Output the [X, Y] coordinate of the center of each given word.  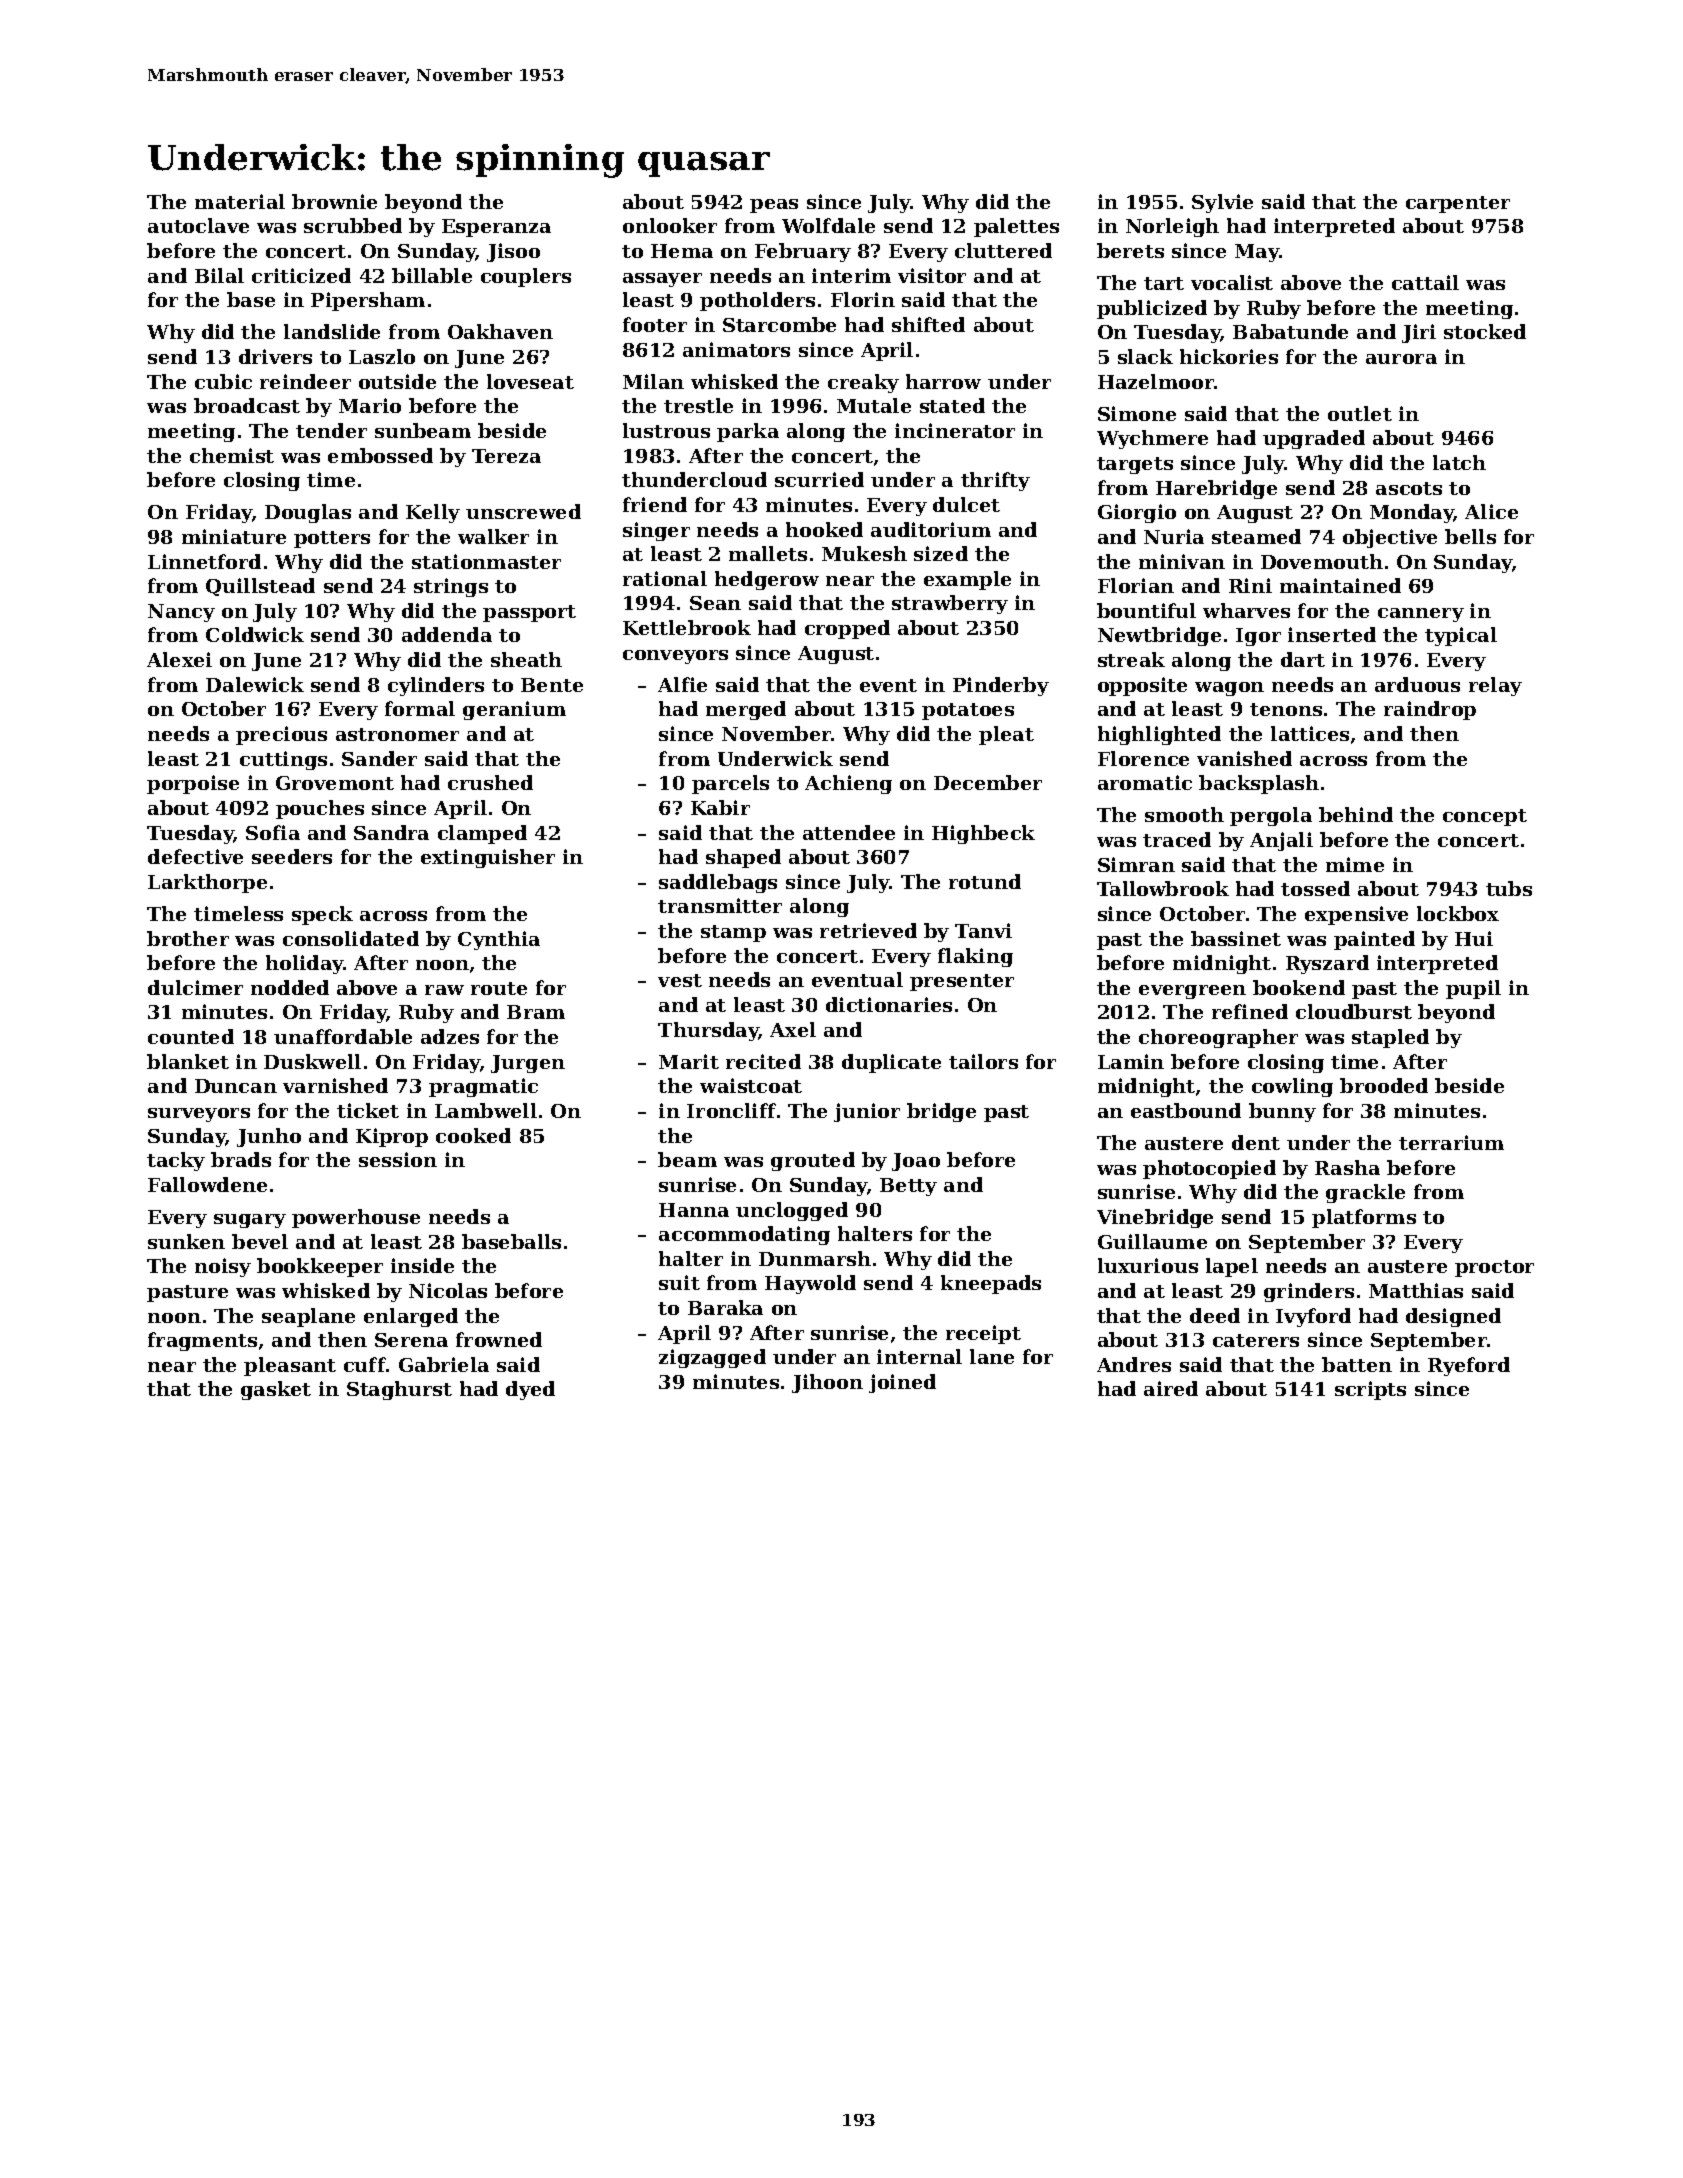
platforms [1364, 1218]
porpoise [193, 784]
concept [1485, 817]
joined [902, 1383]
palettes [1016, 227]
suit [679, 1282]
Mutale [874, 405]
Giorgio [1137, 513]
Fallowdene [207, 1184]
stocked [1485, 331]
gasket [276, 1390]
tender [331, 430]
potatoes [968, 711]
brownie [334, 201]
